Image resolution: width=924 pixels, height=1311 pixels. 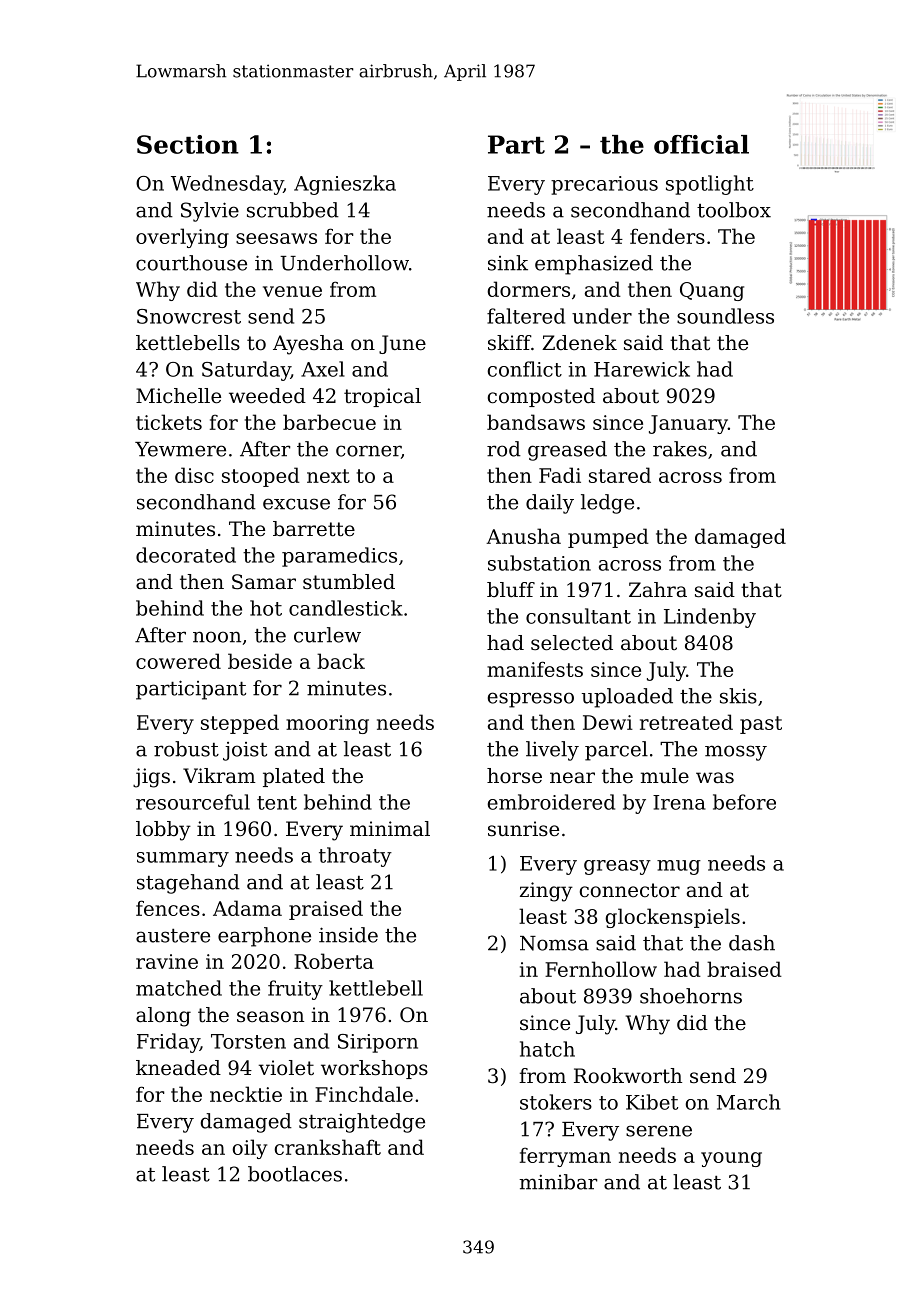 I want to click on Agnieszka, so click(x=345, y=185).
